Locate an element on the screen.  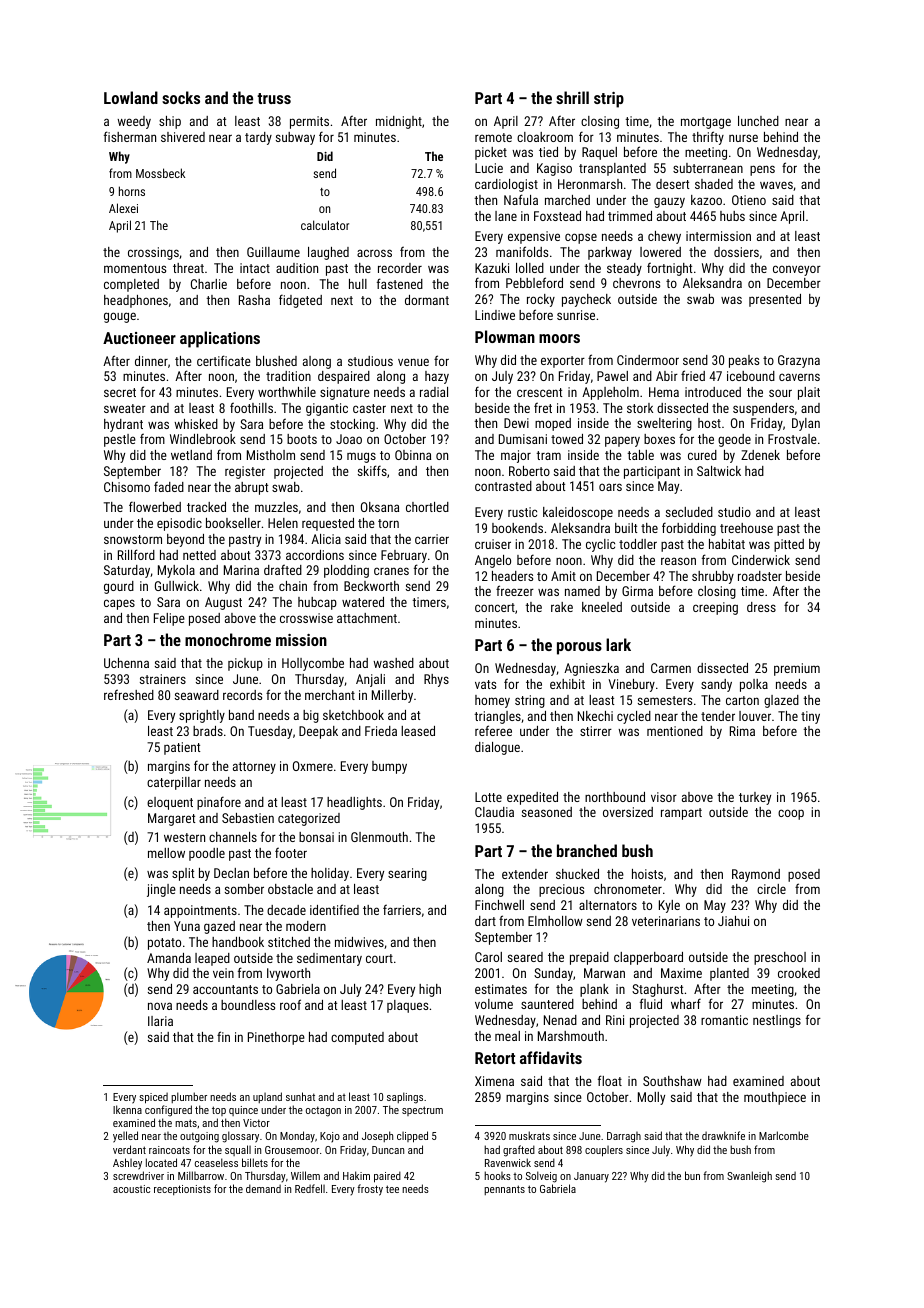
pennants is located at coordinates (504, 1190).
